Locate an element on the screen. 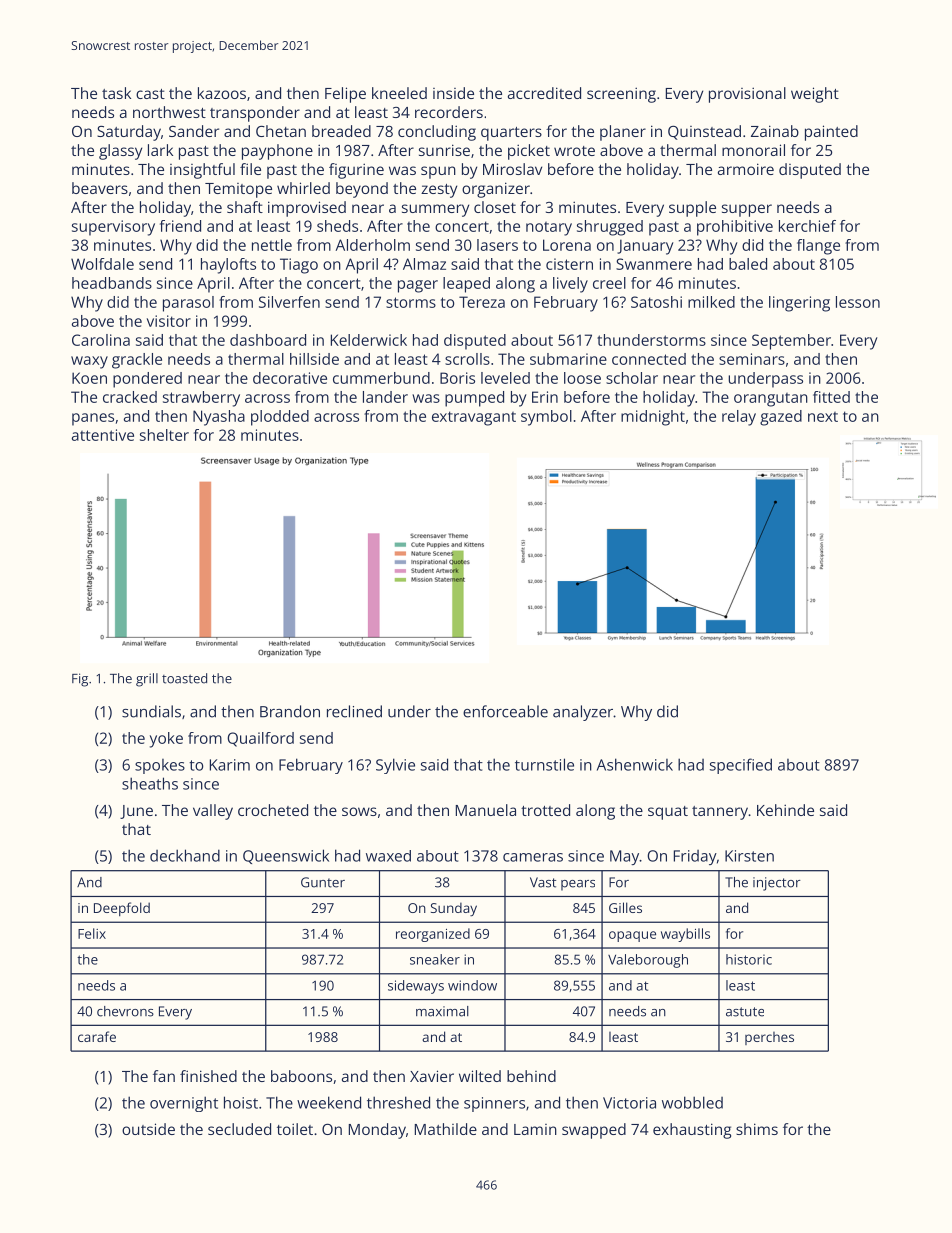  Miroslav is located at coordinates (512, 169).
